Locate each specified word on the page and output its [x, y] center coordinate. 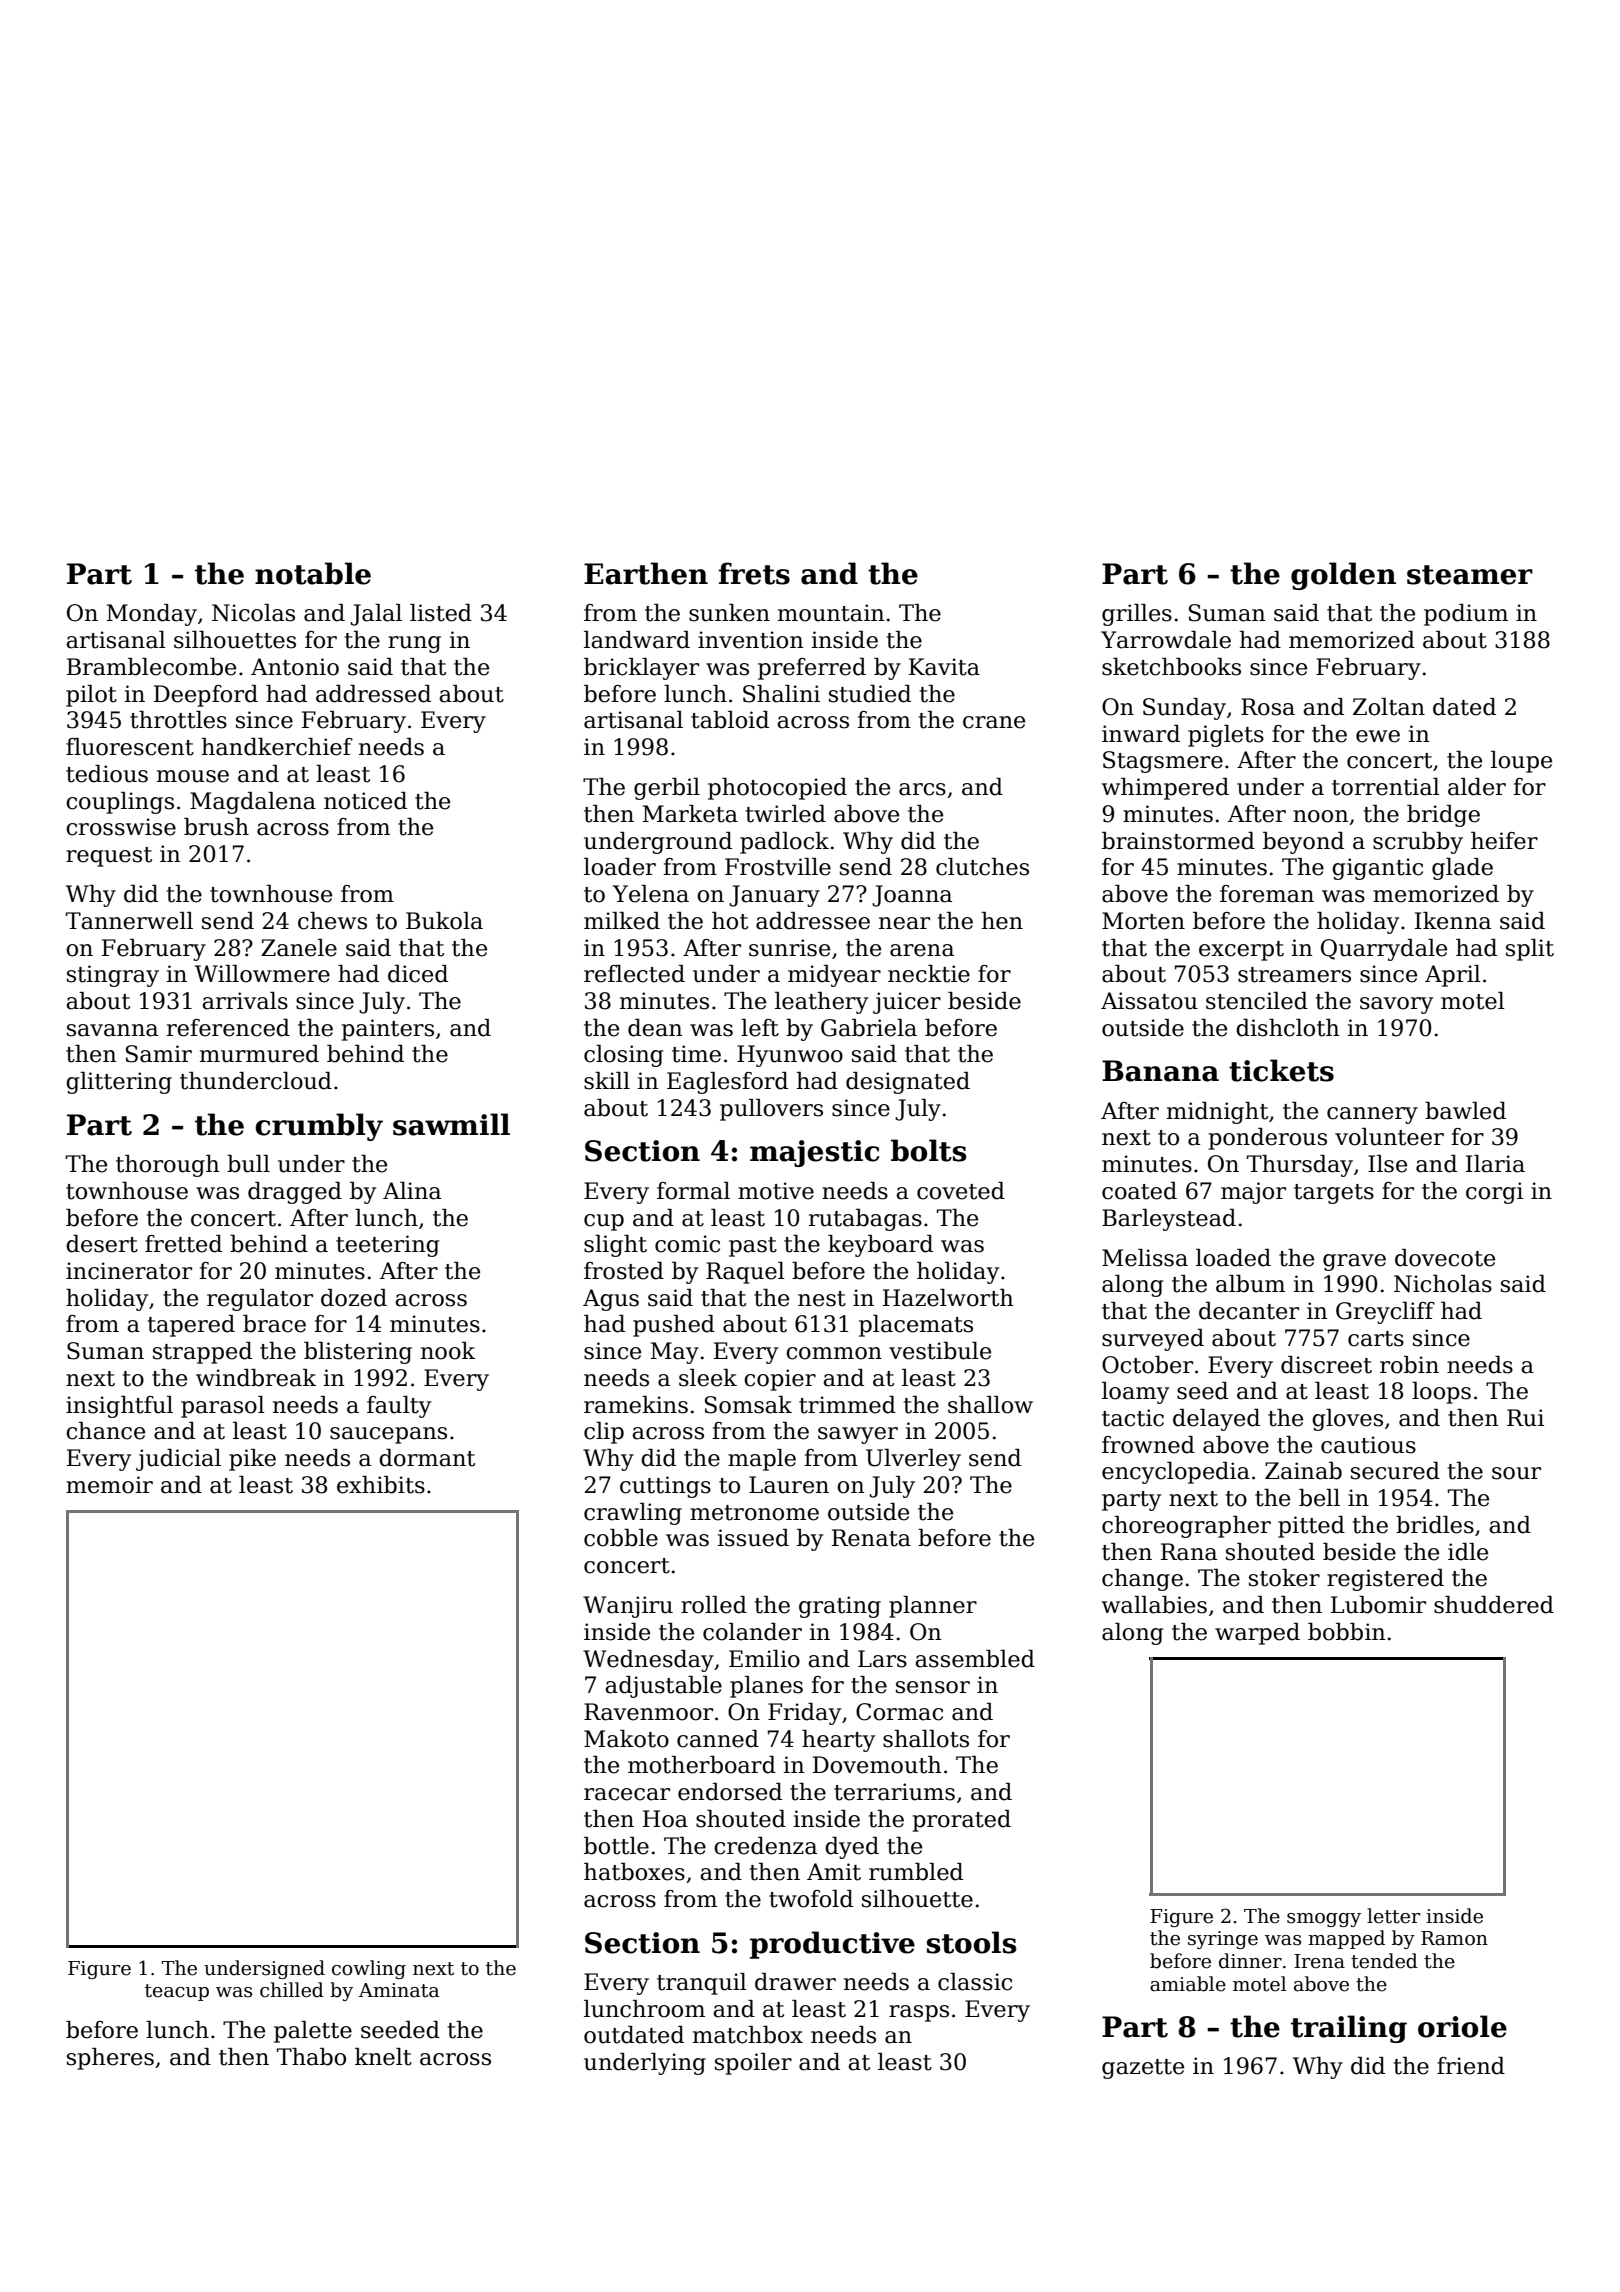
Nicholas [1443, 1284]
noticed [365, 801]
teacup [177, 1992]
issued [753, 1538]
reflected [634, 974]
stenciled [1257, 1001]
